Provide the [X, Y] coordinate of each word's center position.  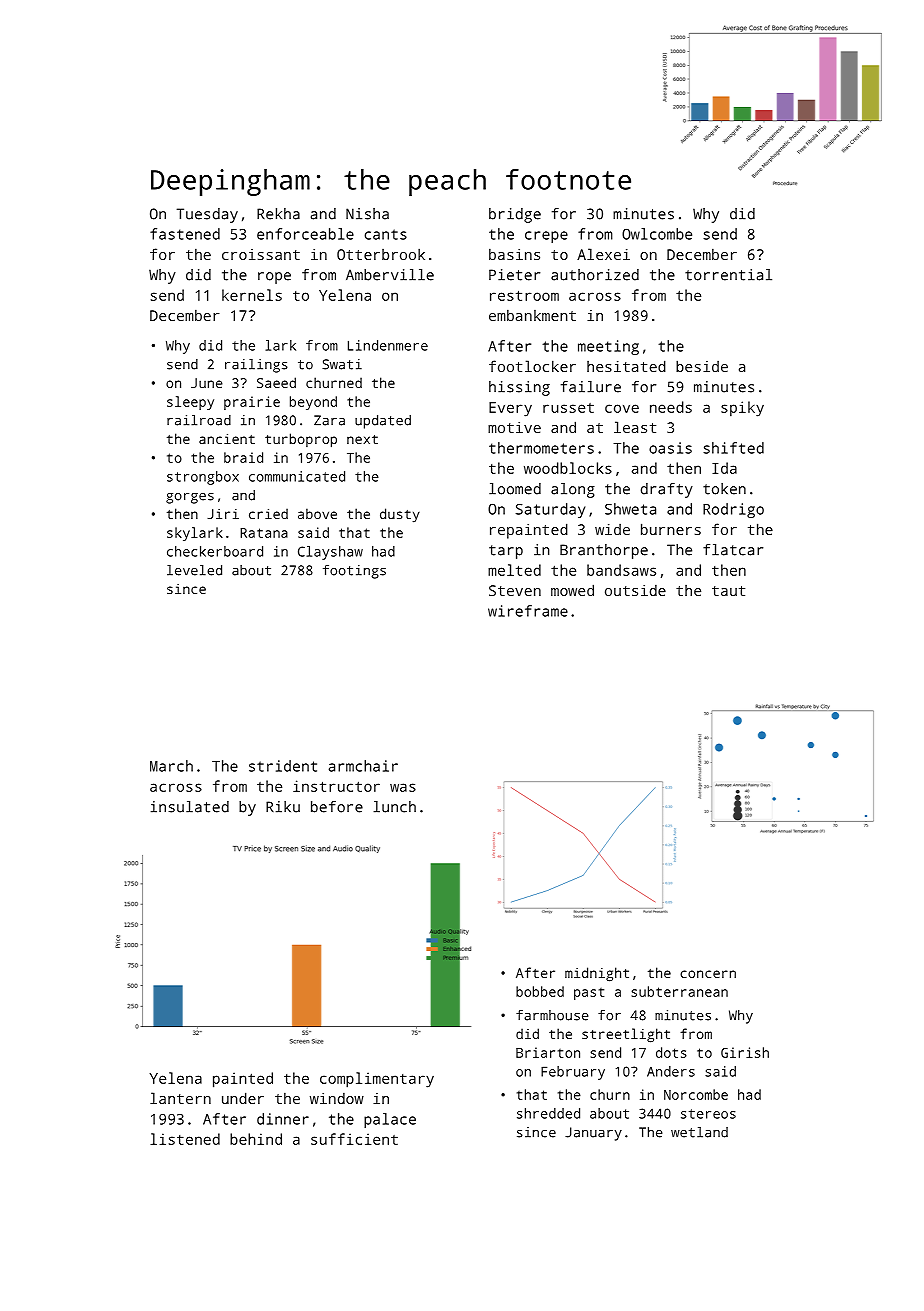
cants [386, 234]
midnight [597, 974]
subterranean [680, 991]
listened [185, 1139]
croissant [261, 254]
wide [612, 529]
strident [283, 766]
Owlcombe [657, 234]
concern [708, 974]
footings [354, 572]
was [403, 787]
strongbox [203, 478]
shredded [548, 1113]
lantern [180, 1098]
